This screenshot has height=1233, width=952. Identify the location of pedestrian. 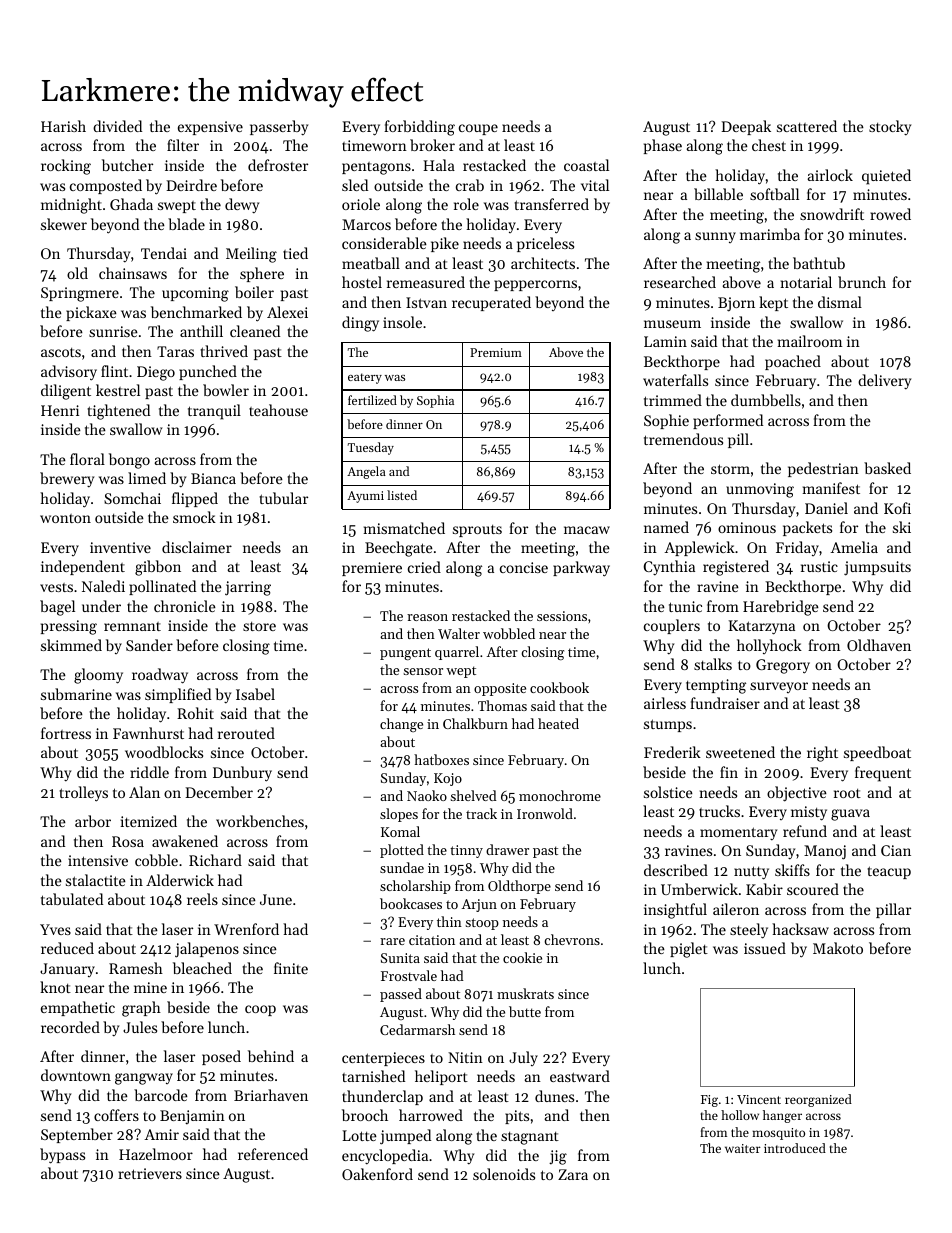
(823, 469).
